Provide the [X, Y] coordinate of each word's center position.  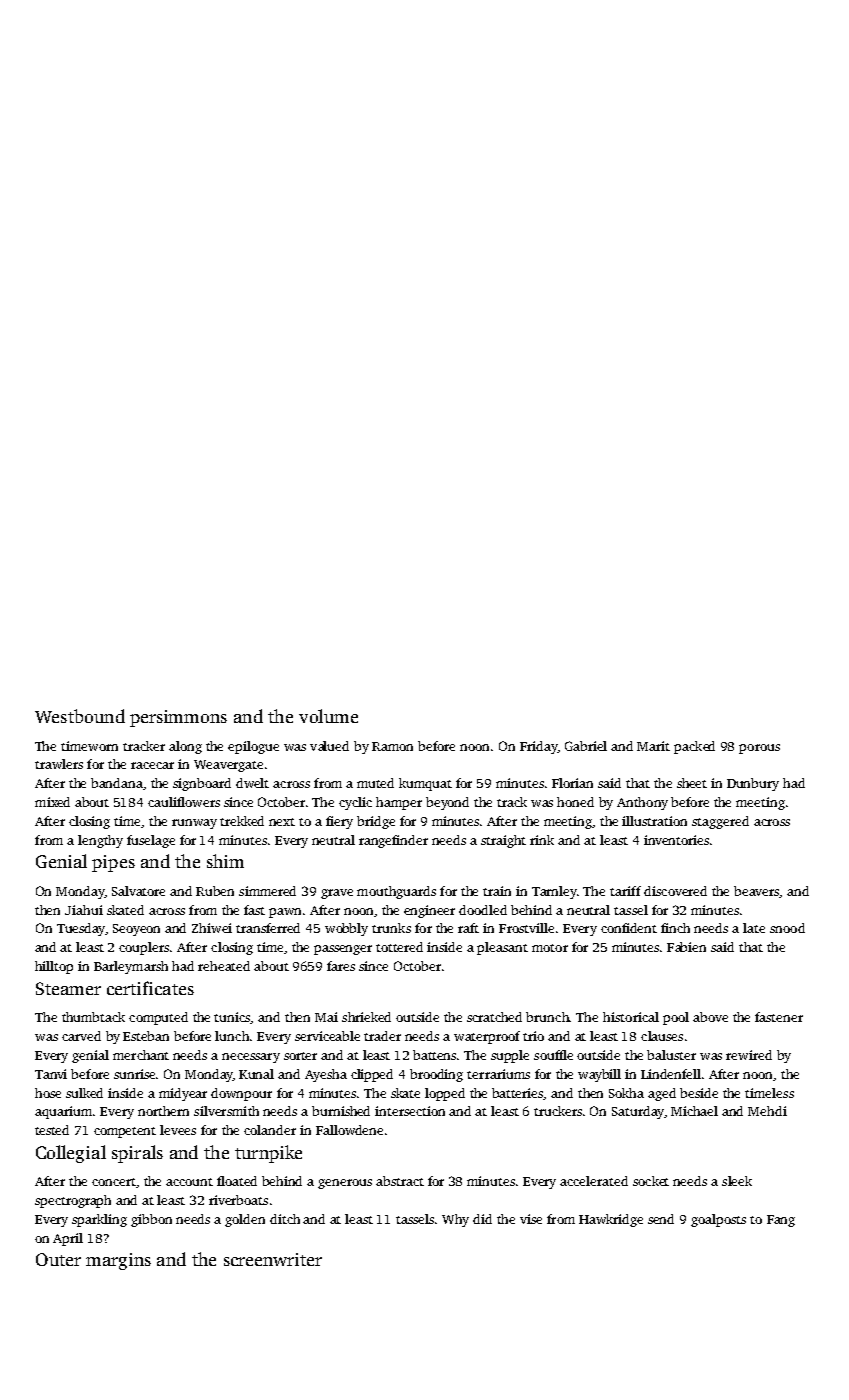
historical [631, 1017]
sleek [737, 1181]
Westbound [80, 716]
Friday [538, 747]
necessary [251, 1058]
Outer [58, 1259]
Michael [694, 1111]
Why [455, 1220]
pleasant [502, 948]
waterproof [487, 1037]
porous [759, 749]
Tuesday [81, 929]
